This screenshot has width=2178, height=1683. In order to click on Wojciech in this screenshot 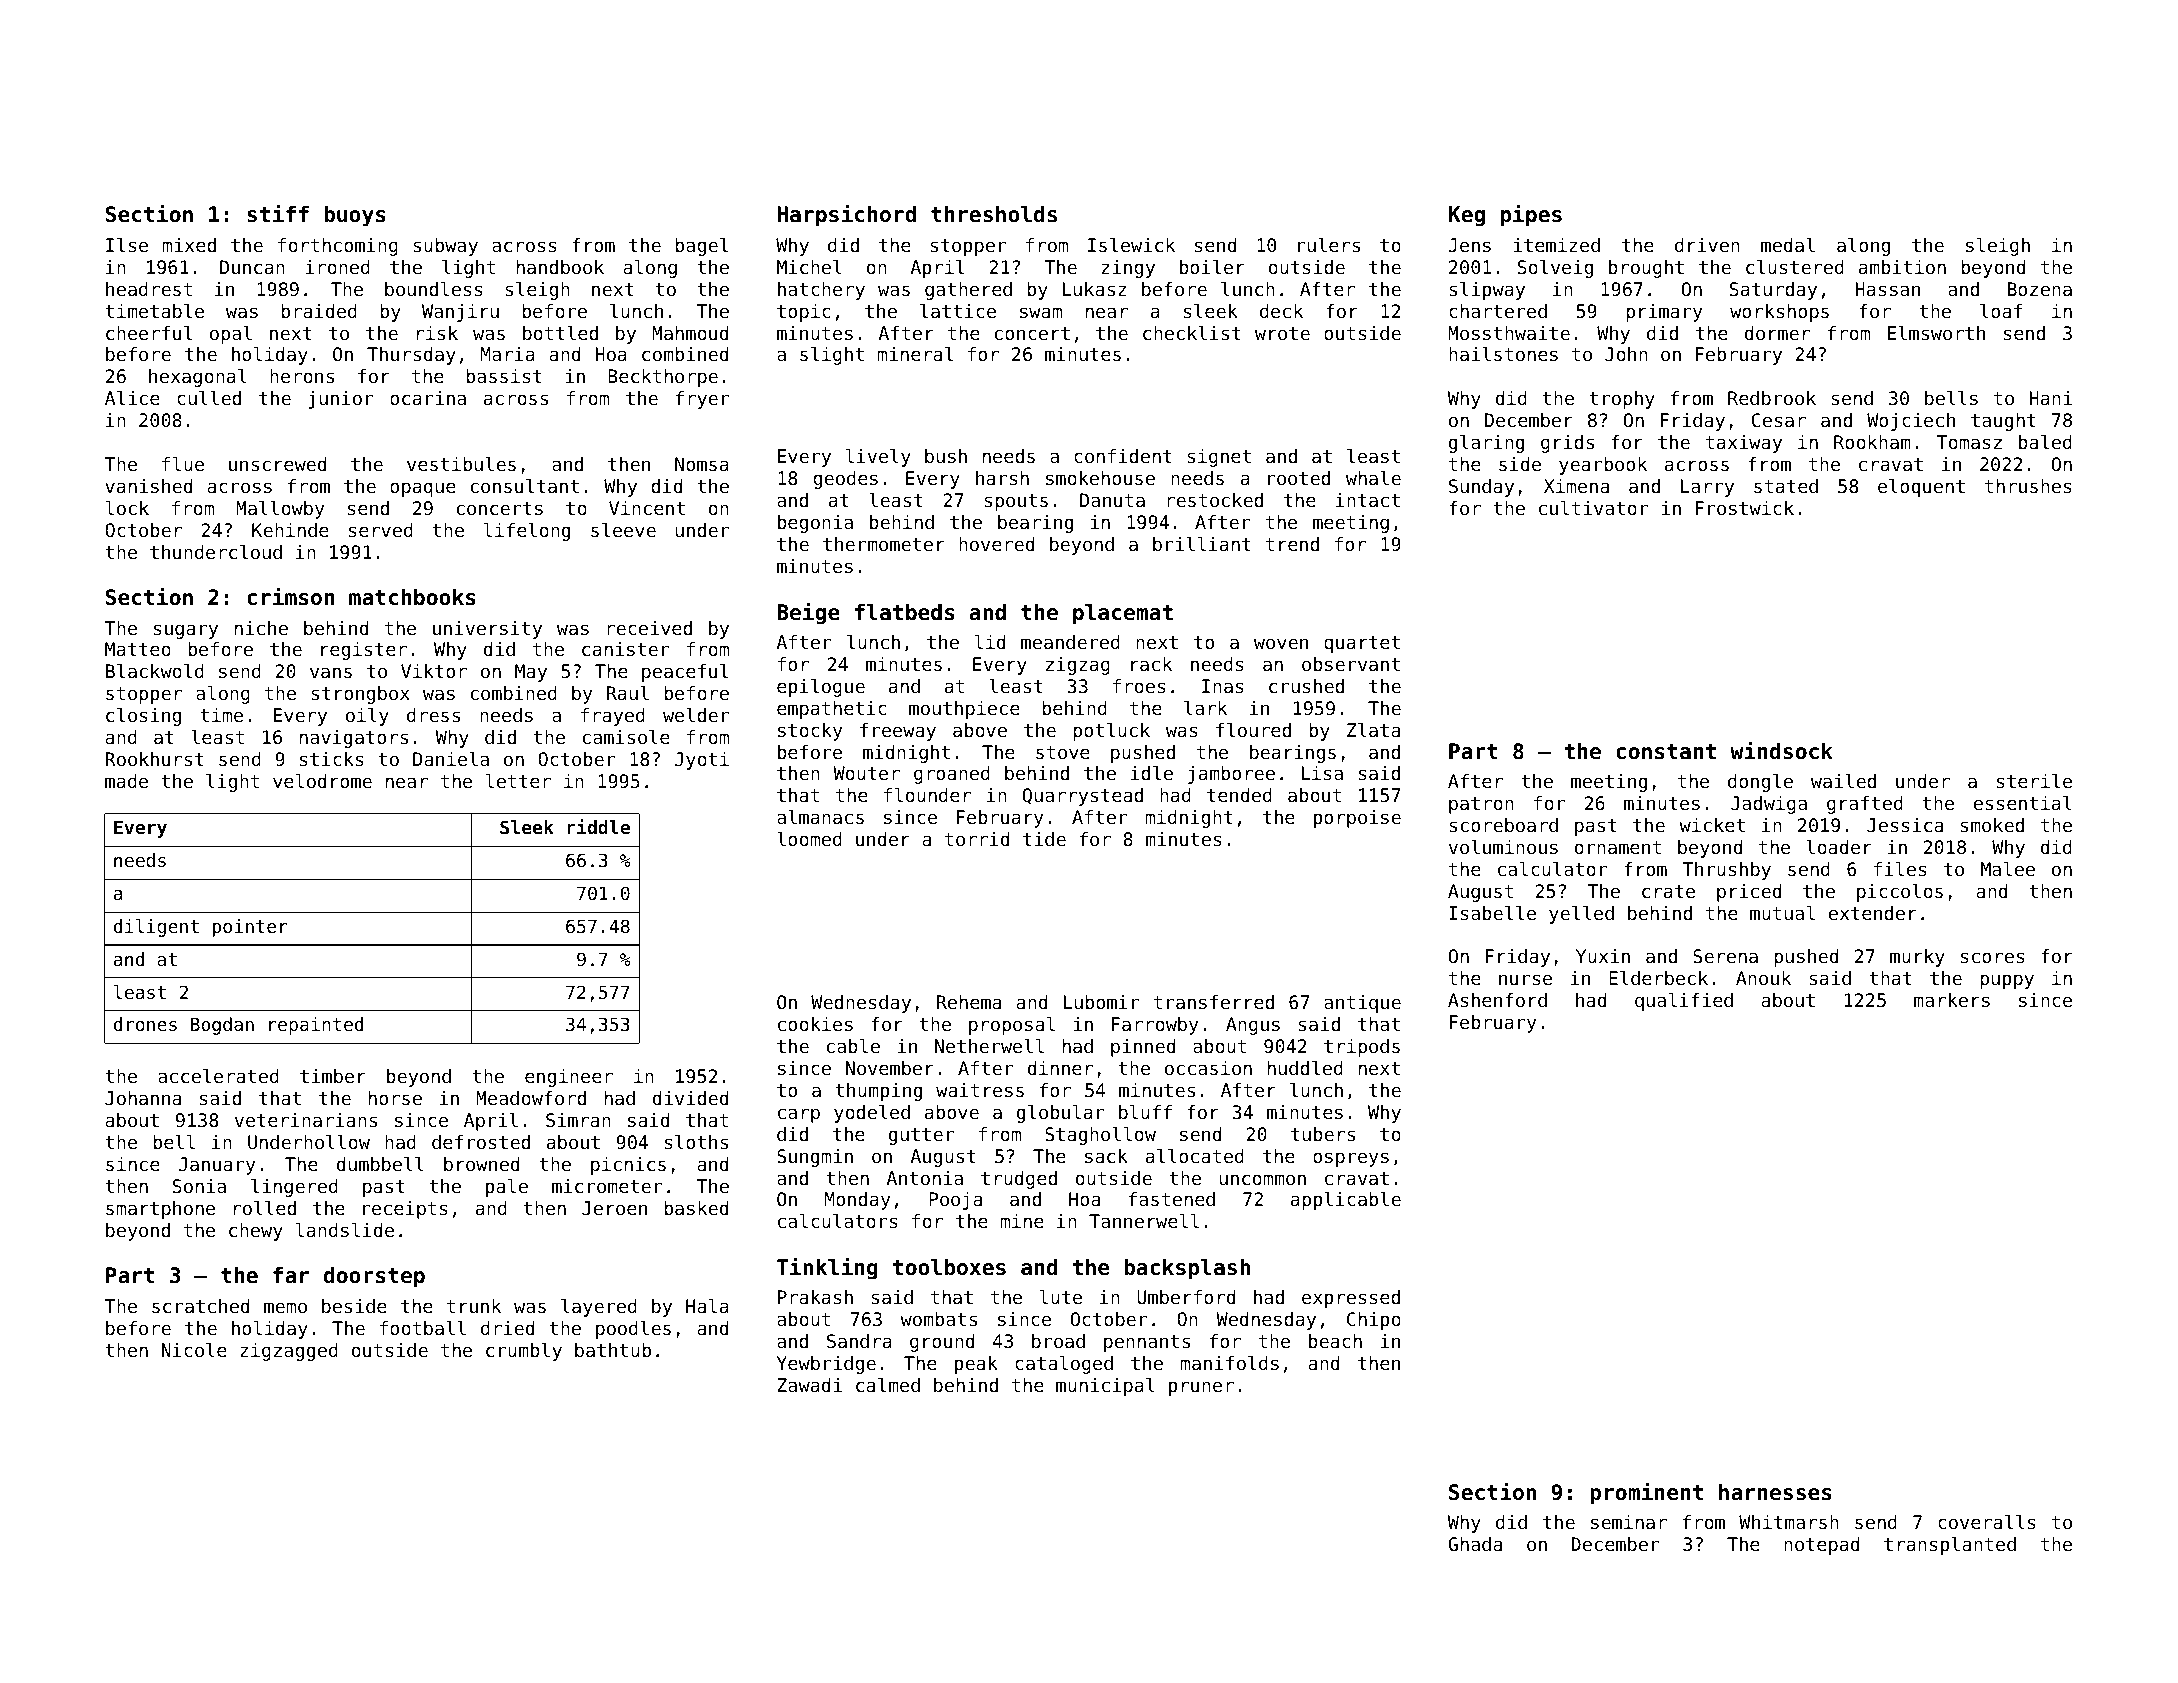, I will do `click(1911, 422)`.
